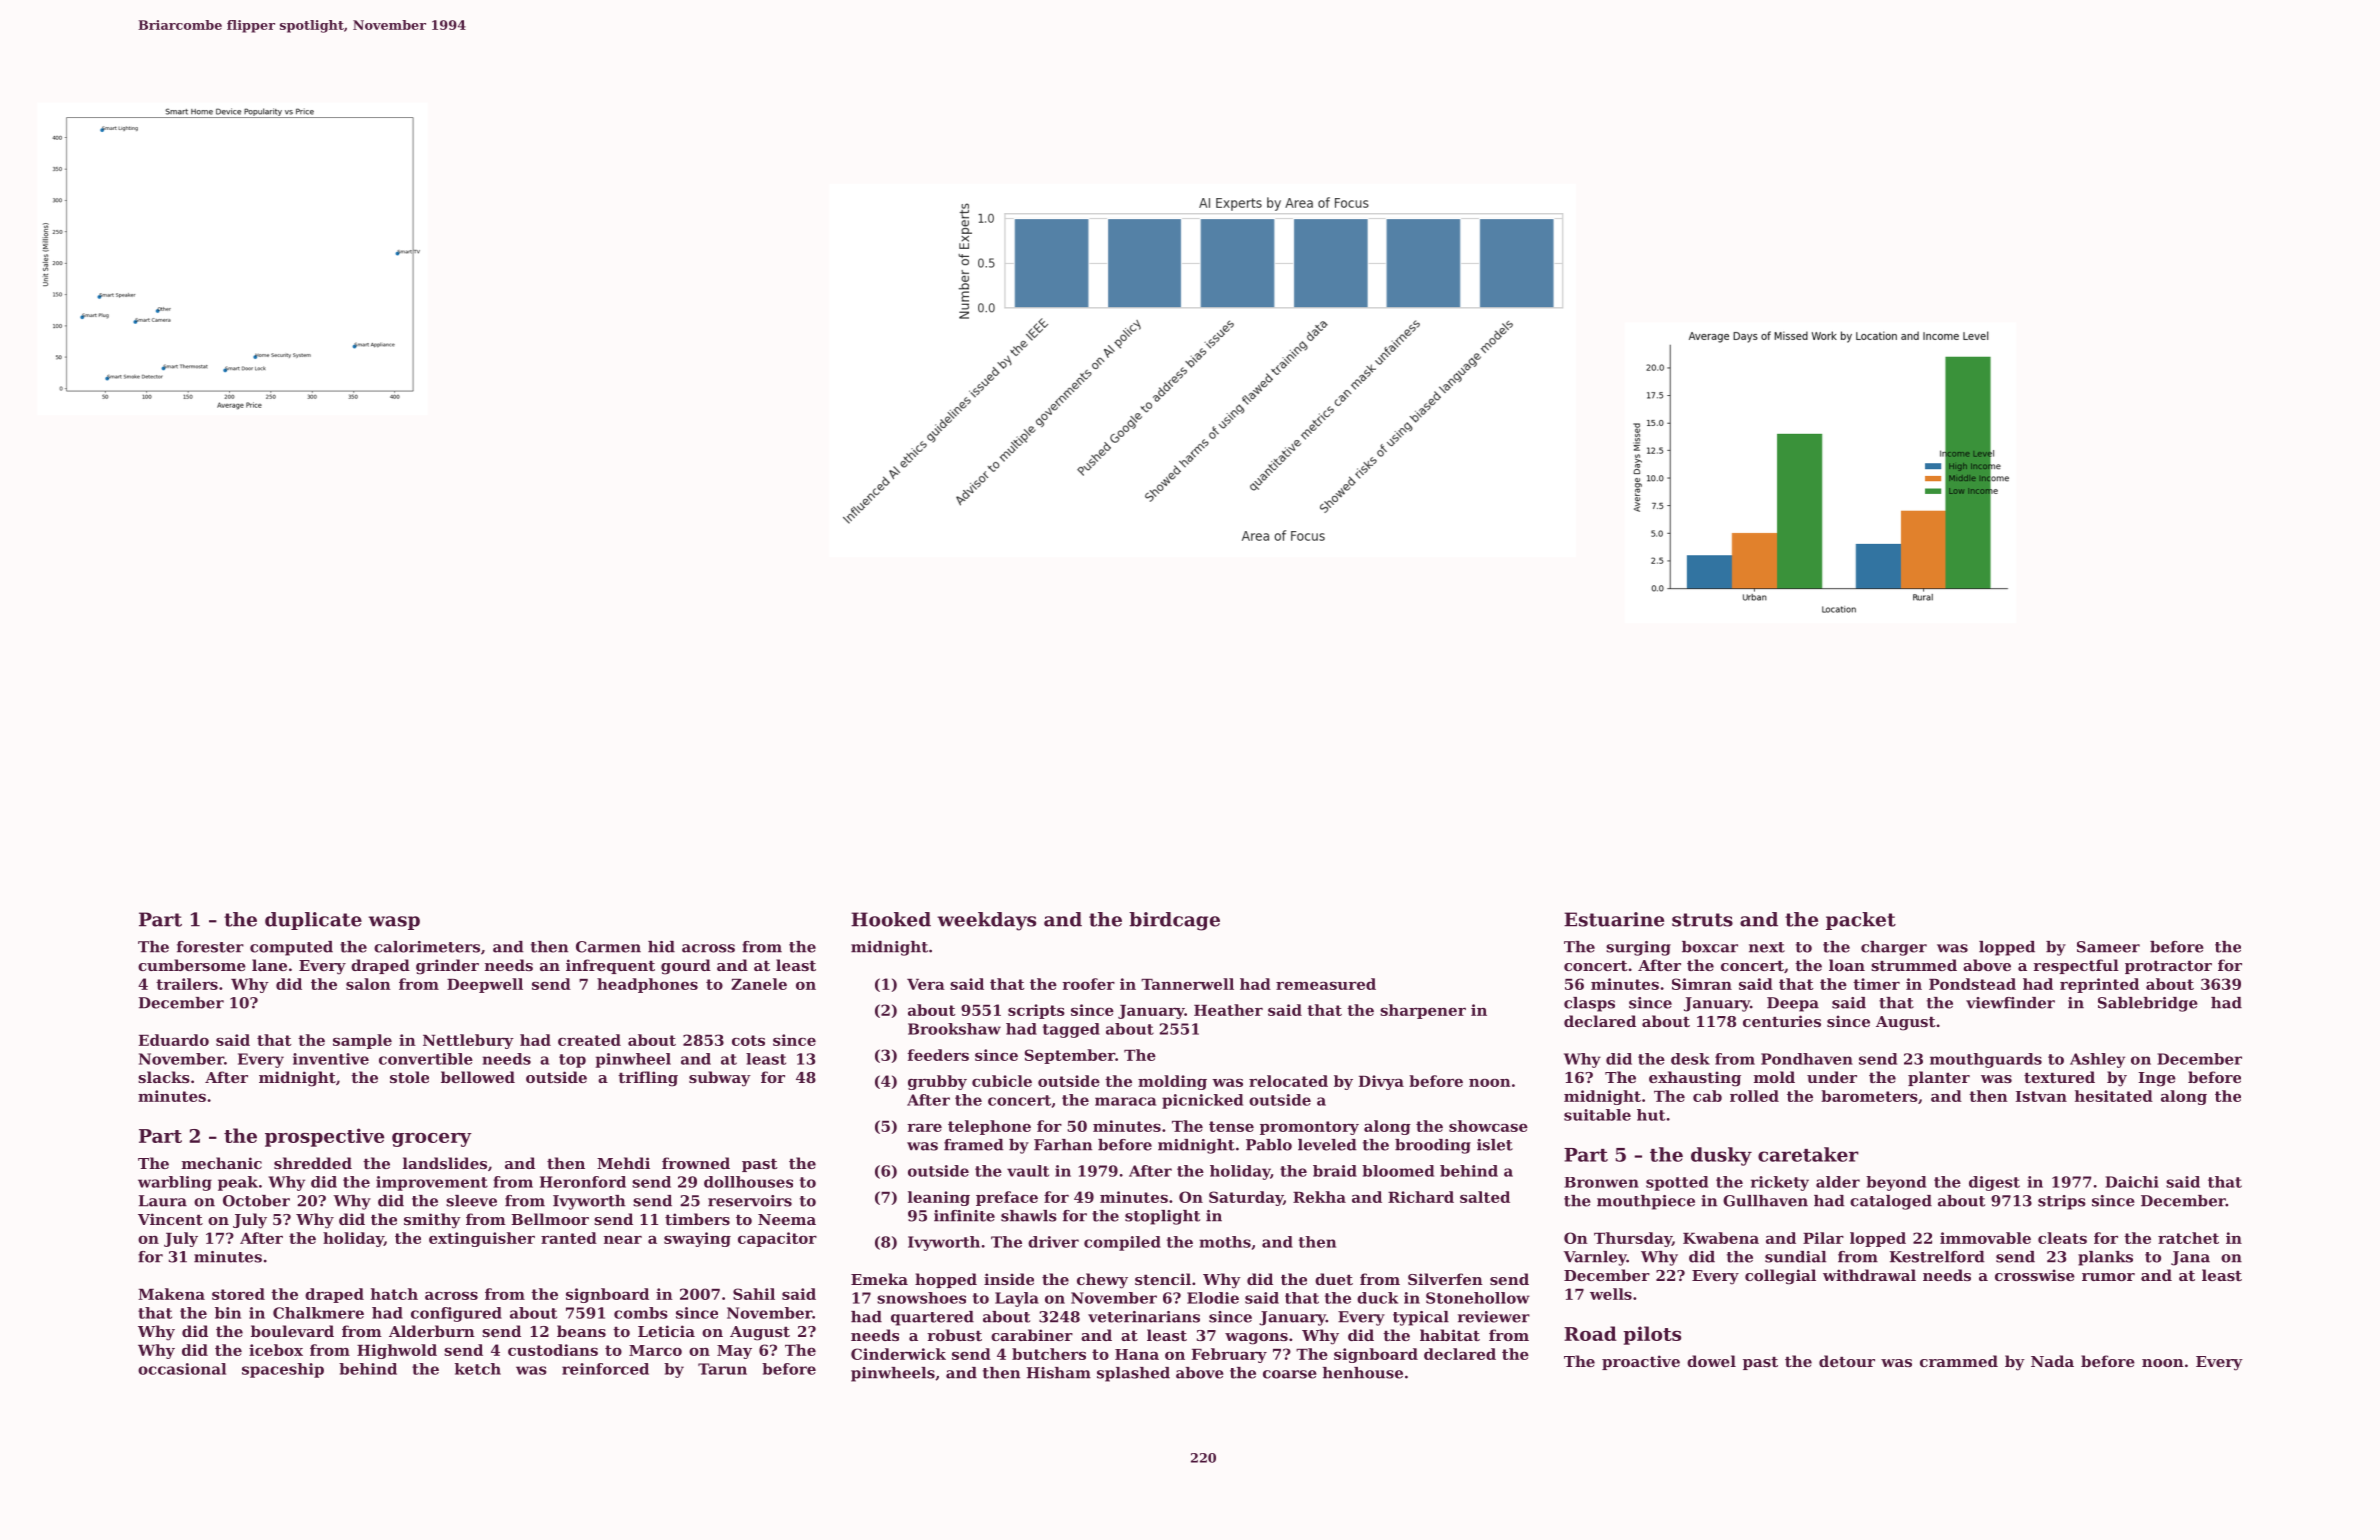  What do you see at coordinates (1377, 1298) in the screenshot?
I see `duck` at bounding box center [1377, 1298].
